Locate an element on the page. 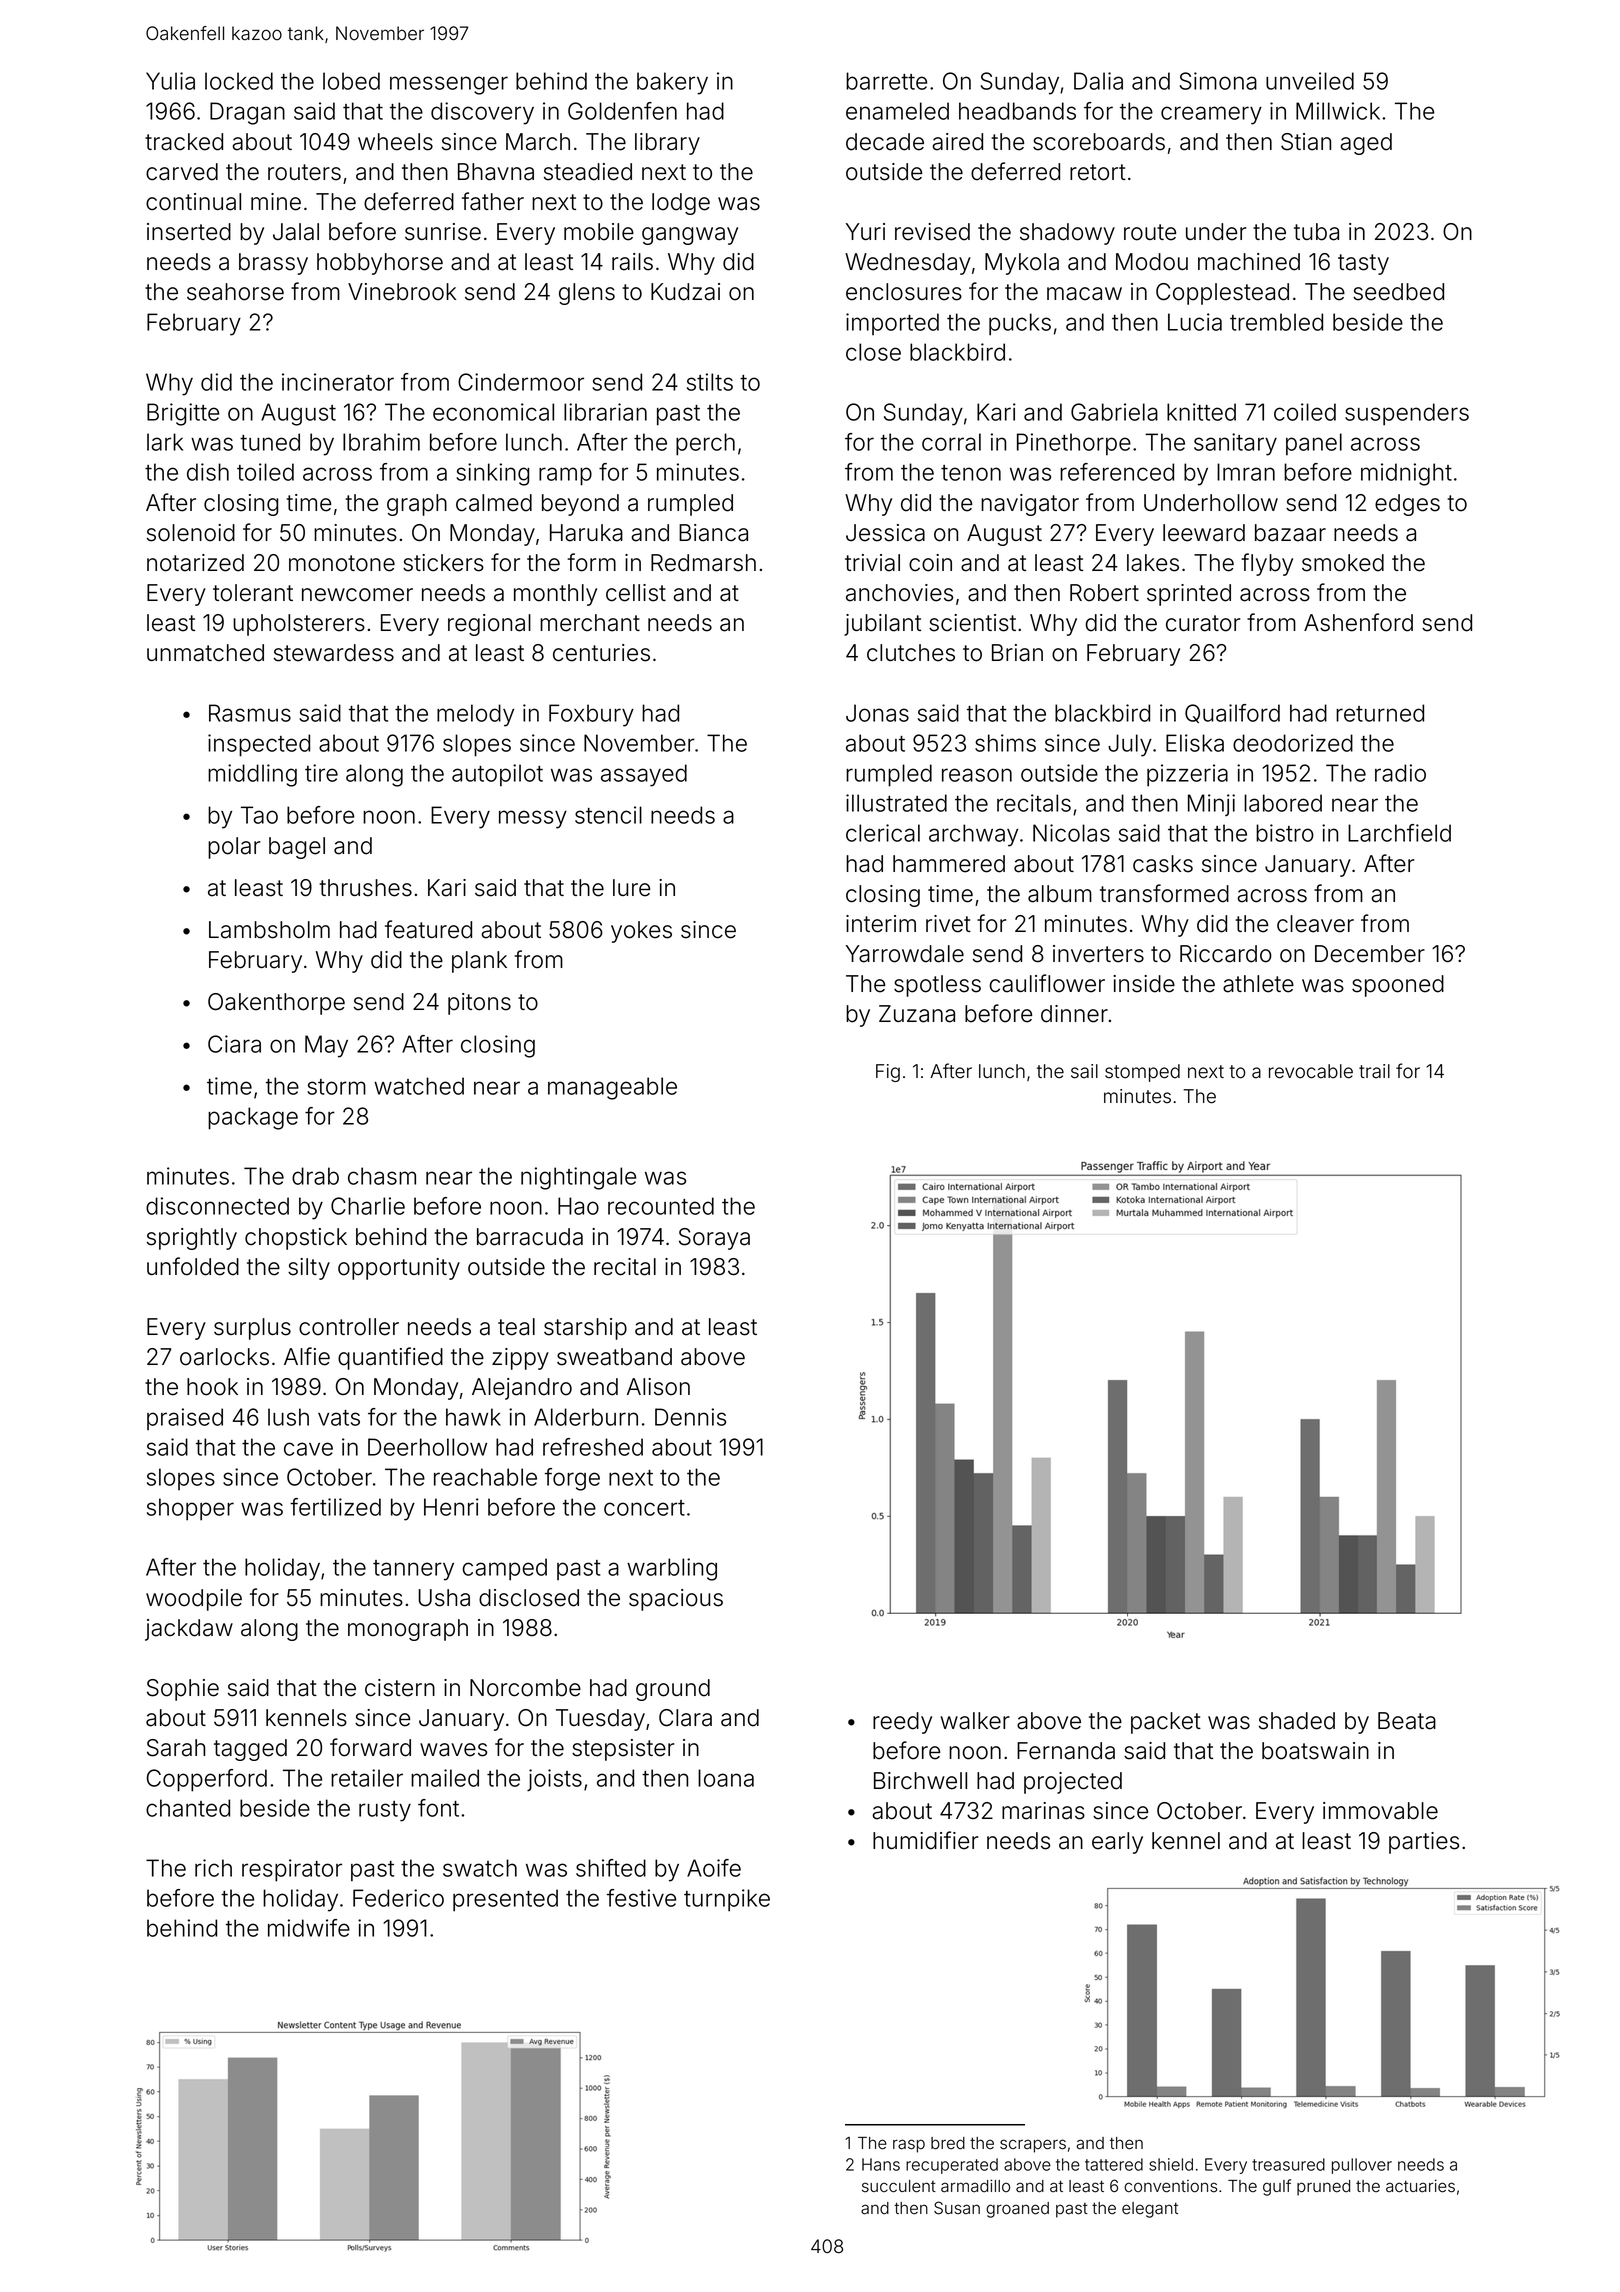 The width and height of the image is (1620, 2292). Yulia is located at coordinates (170, 81).
